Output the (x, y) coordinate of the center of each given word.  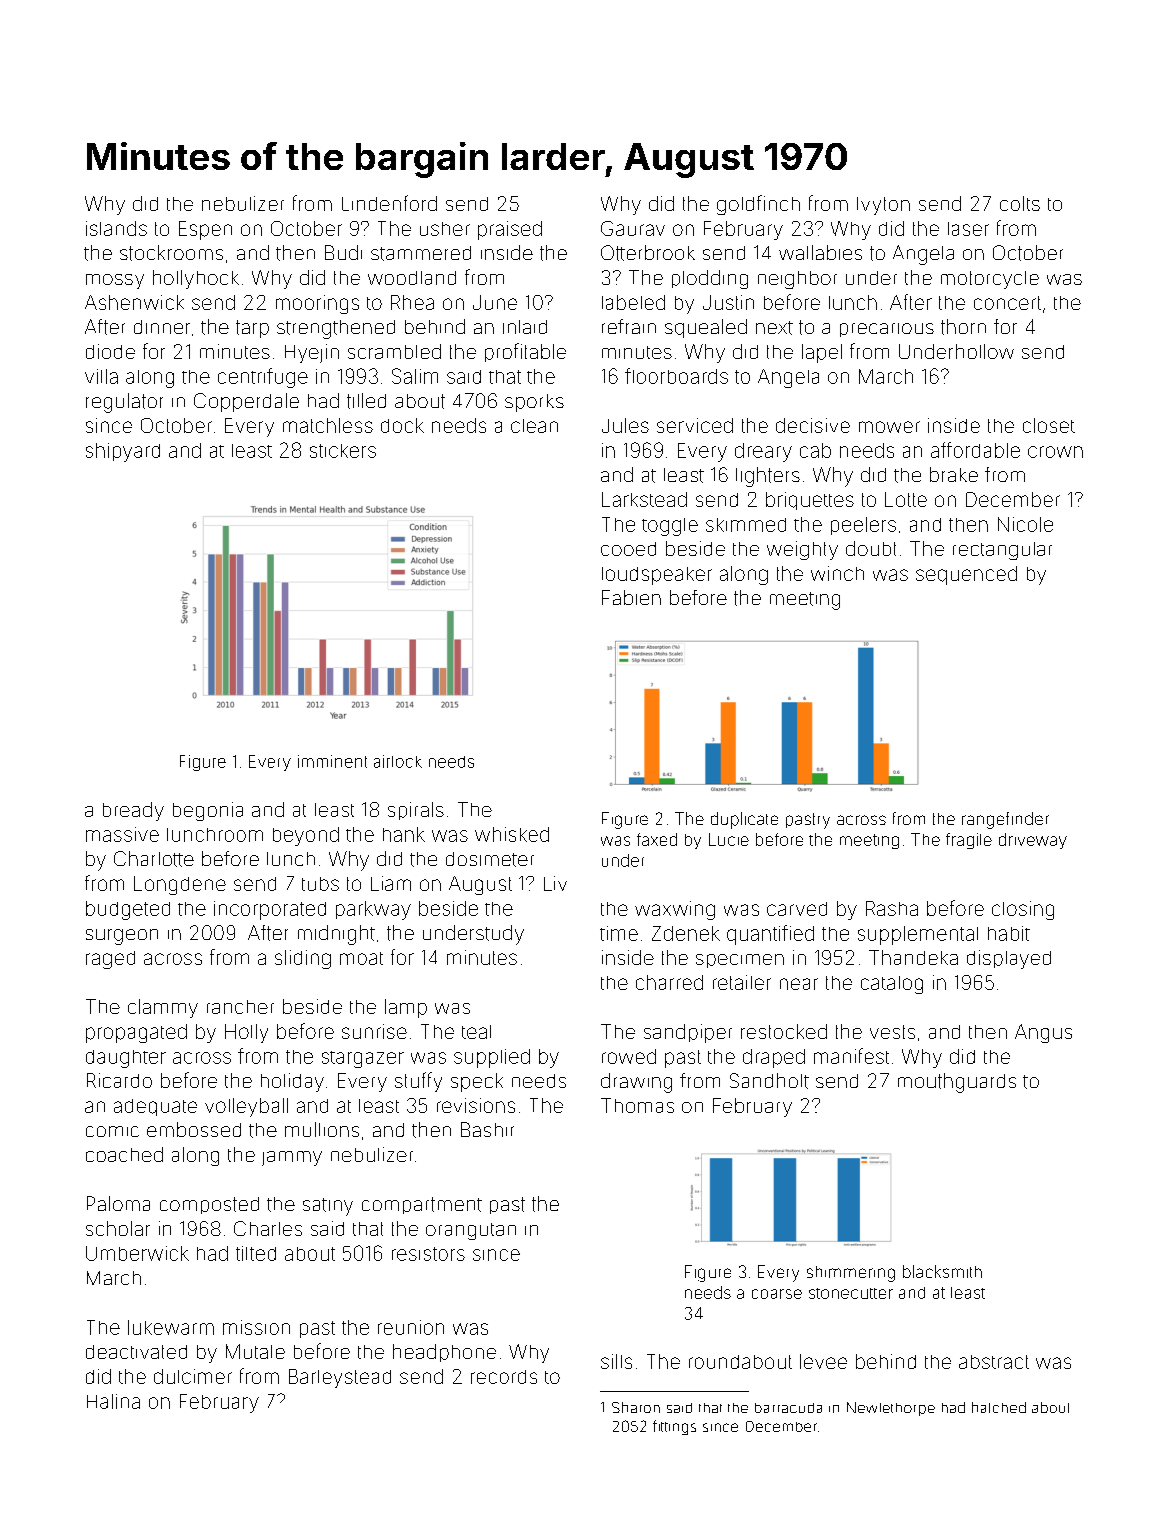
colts (1020, 203)
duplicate (744, 820)
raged (110, 960)
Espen (205, 230)
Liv (555, 883)
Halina (113, 1401)
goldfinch (758, 205)
